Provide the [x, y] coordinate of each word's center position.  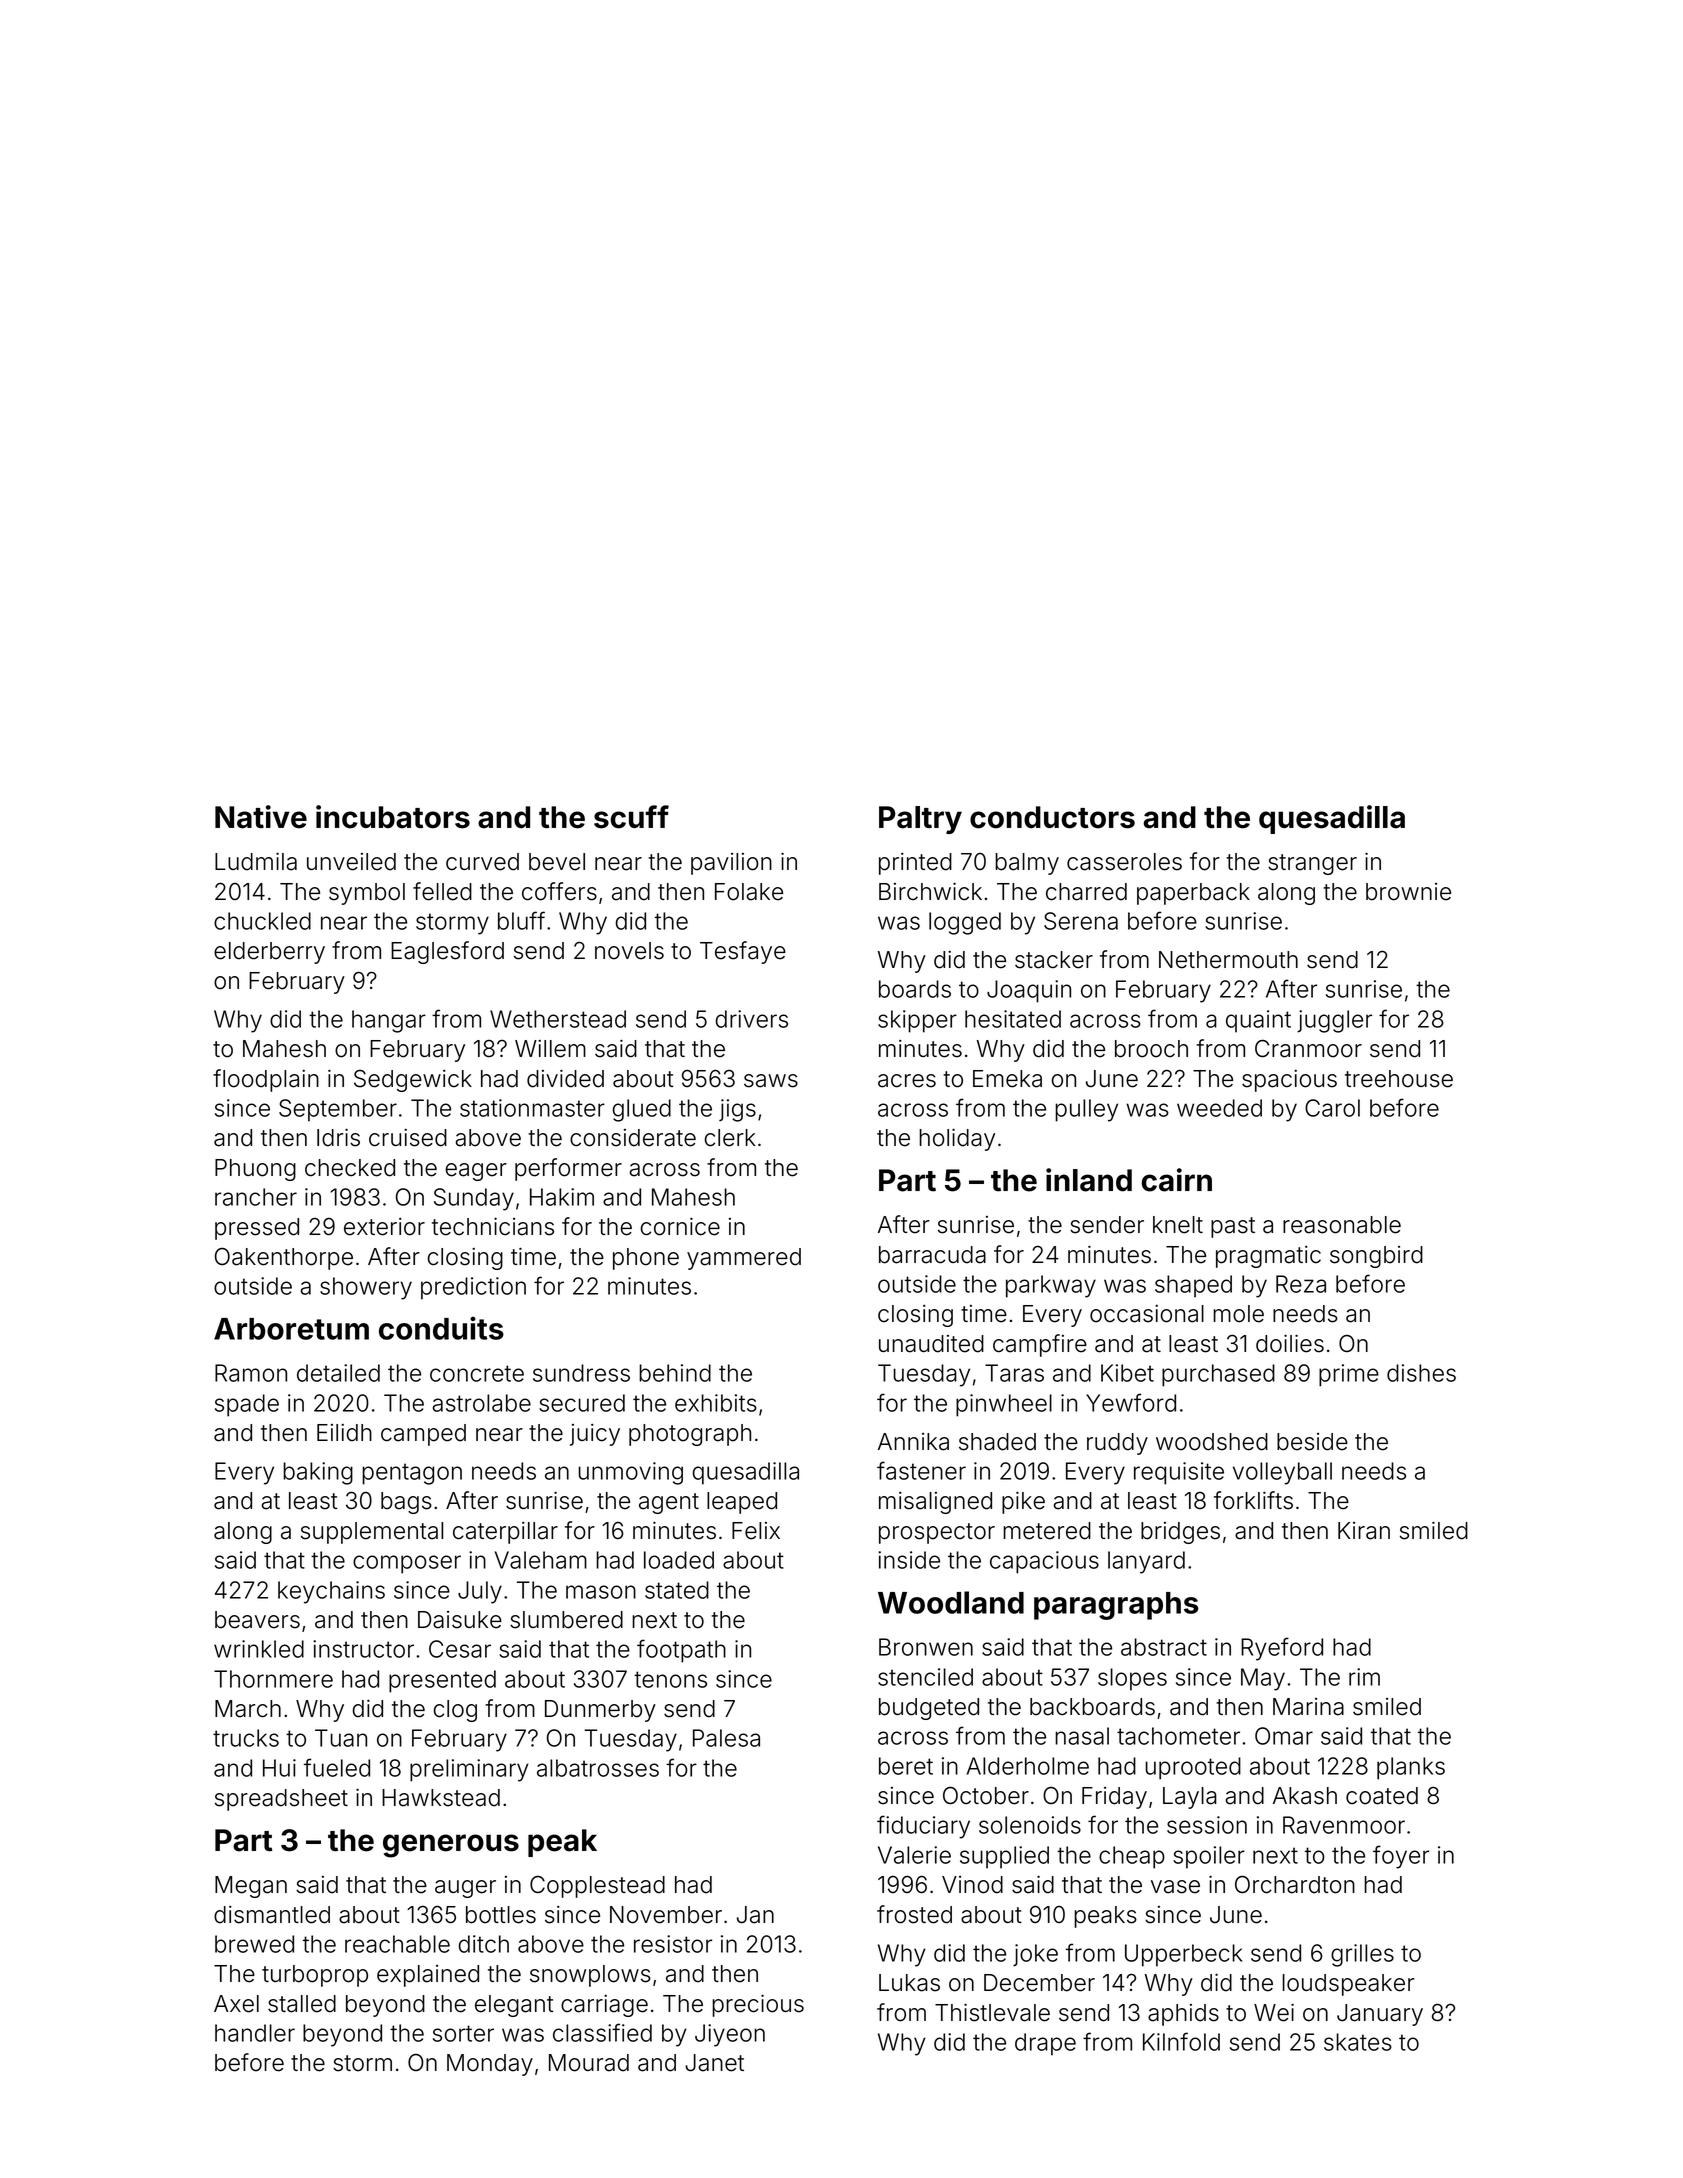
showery [366, 1288]
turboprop [315, 1976]
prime [1349, 1375]
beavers [257, 1620]
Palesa [726, 1738]
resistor [673, 1944]
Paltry [920, 820]
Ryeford [1282, 1649]
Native [261, 817]
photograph [690, 1435]
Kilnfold [1181, 2041]
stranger [1312, 864]
